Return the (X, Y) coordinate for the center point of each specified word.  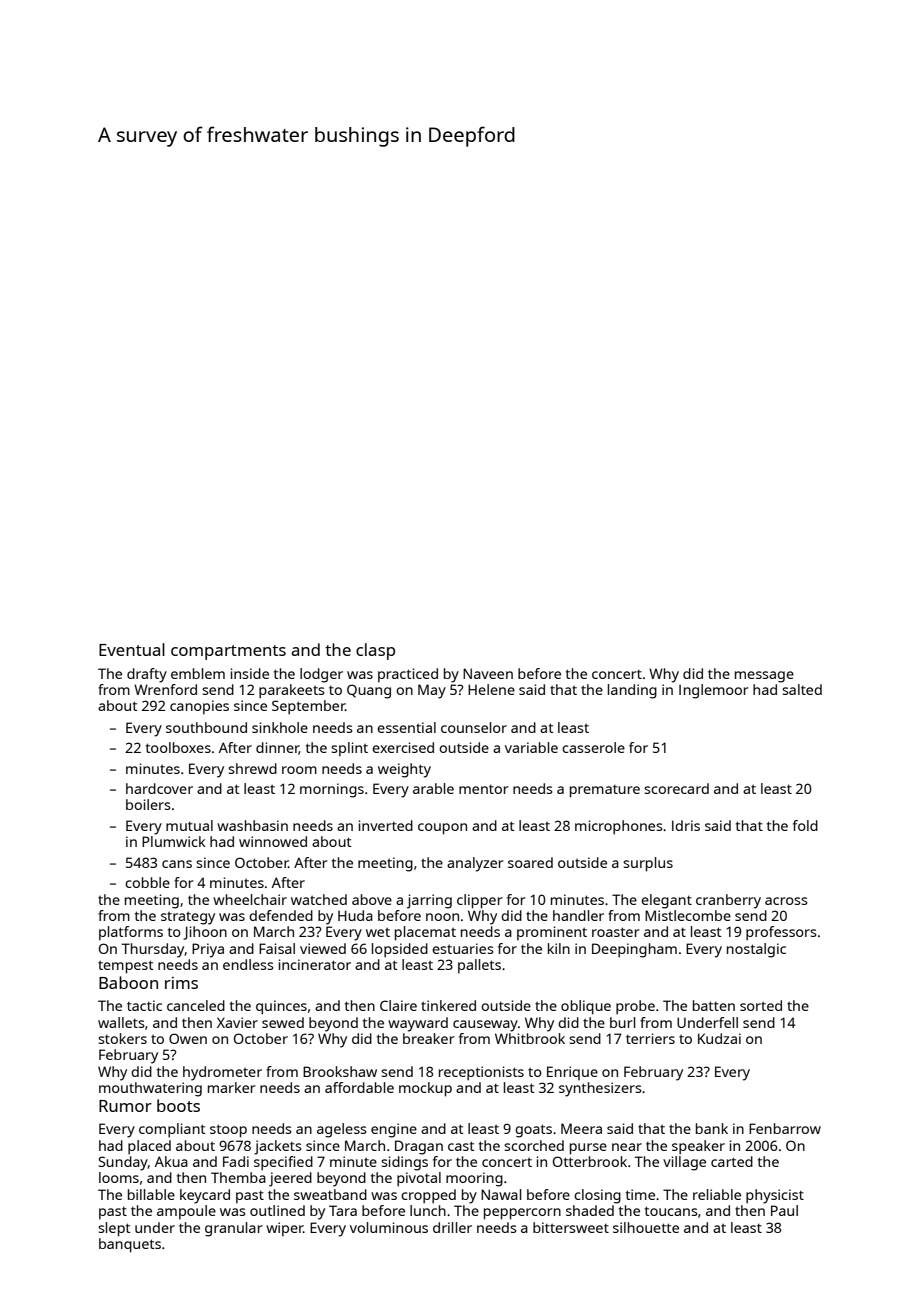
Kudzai (719, 1038)
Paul (784, 1210)
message (764, 677)
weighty (404, 770)
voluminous (389, 1227)
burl (623, 1022)
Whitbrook (530, 1038)
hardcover (159, 788)
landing (632, 691)
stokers (122, 1038)
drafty (147, 675)
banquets (130, 1245)
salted (802, 689)
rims (181, 983)
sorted (761, 1005)
